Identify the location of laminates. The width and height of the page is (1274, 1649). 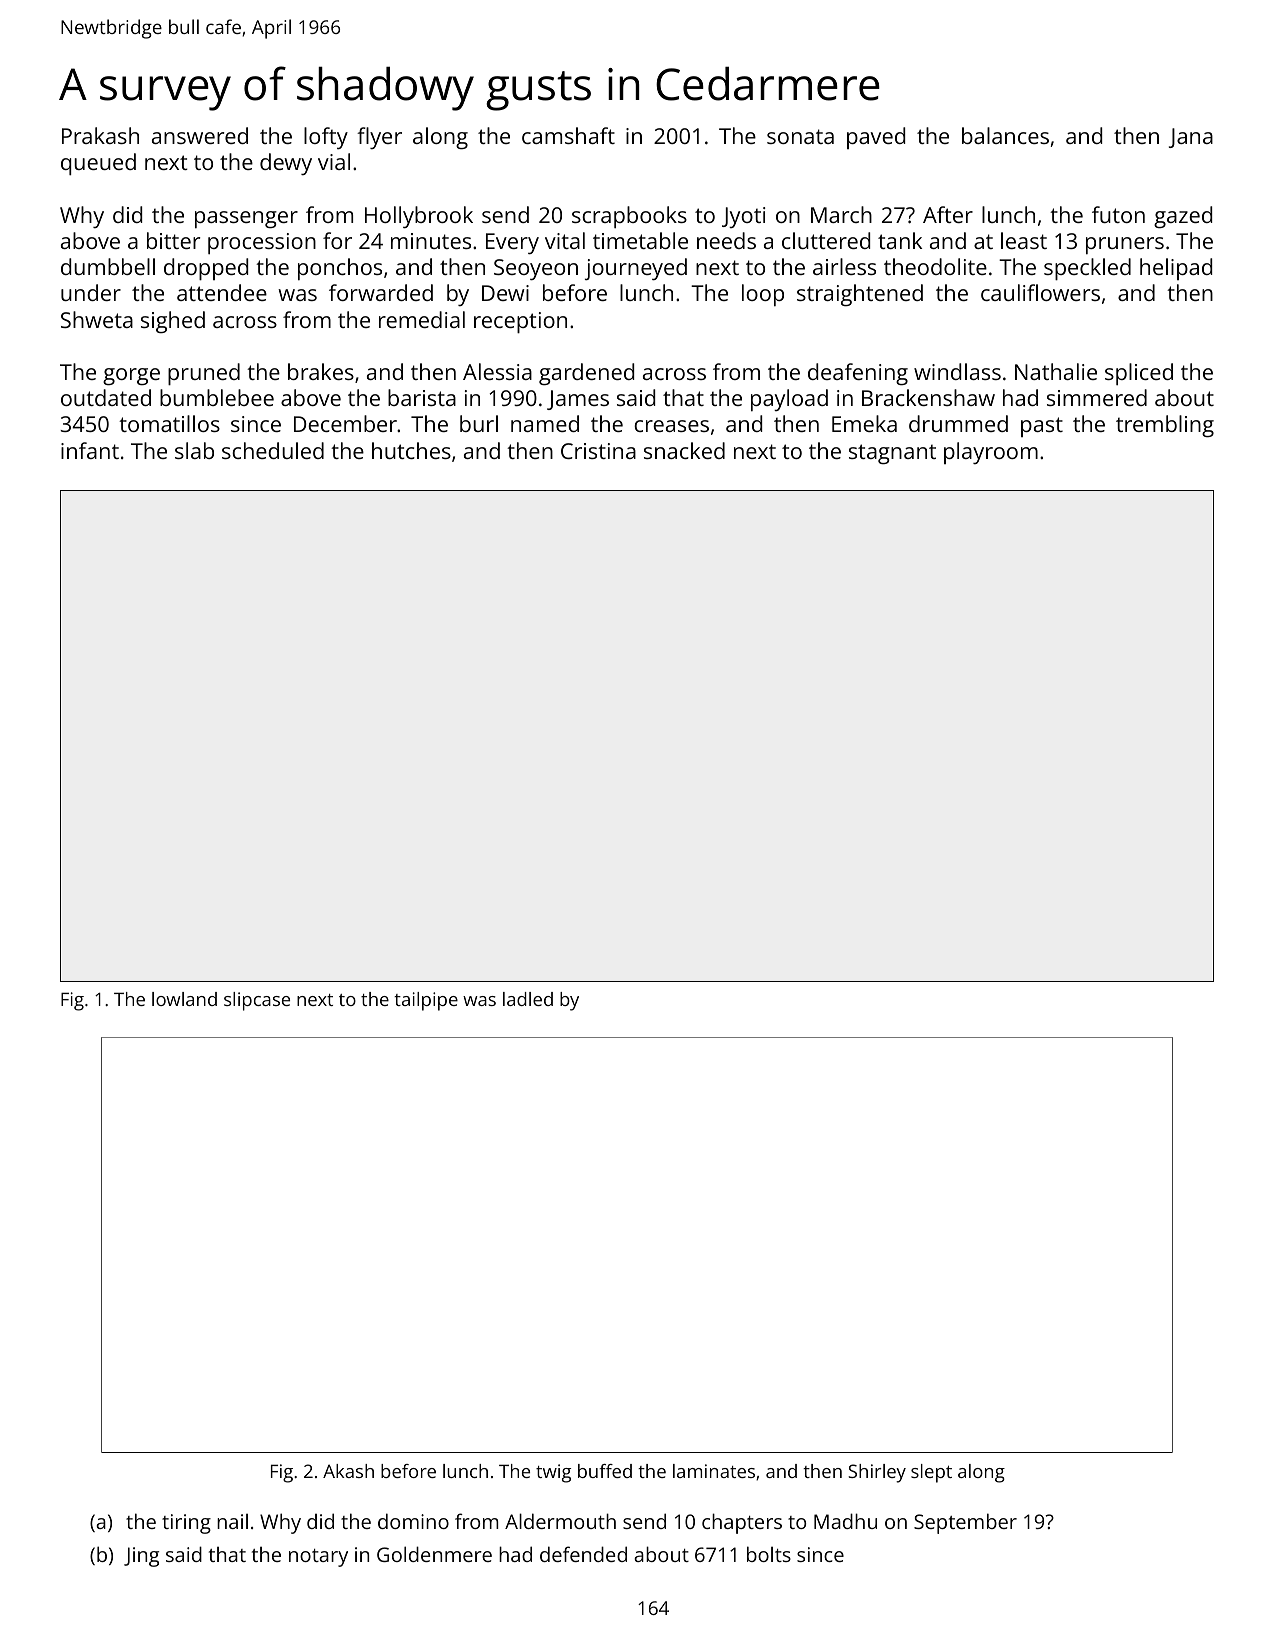
(714, 1471).
